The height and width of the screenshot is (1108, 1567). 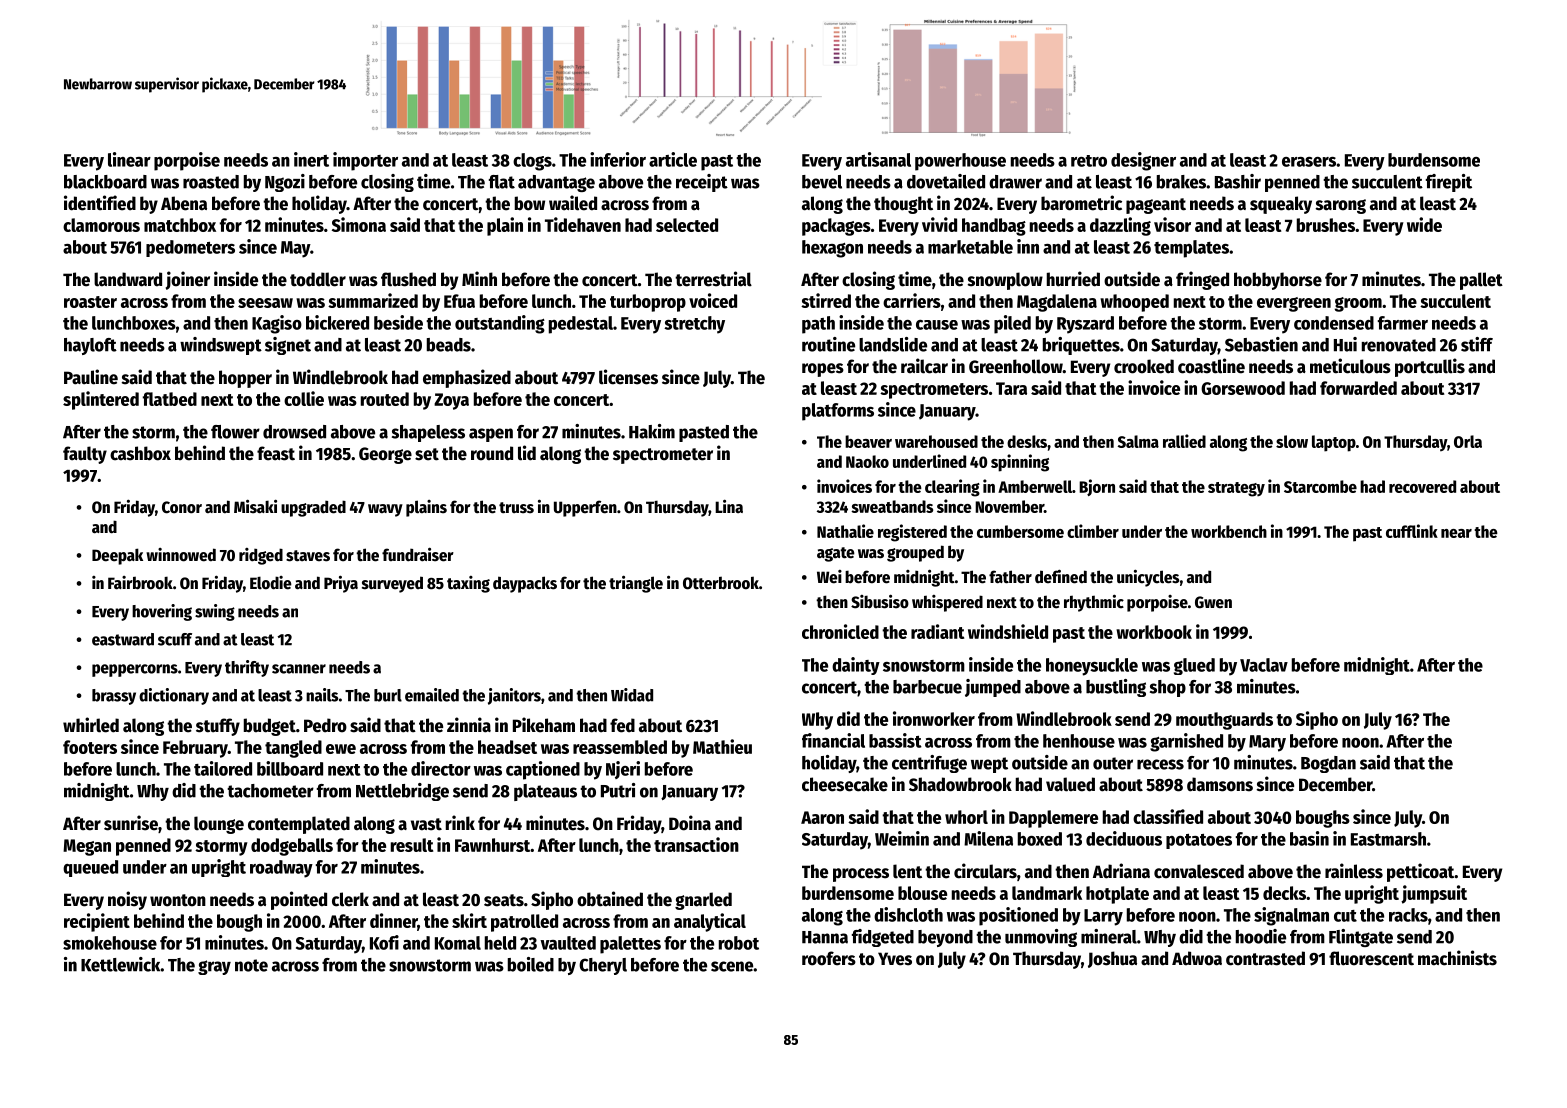 What do you see at coordinates (1097, 487) in the screenshot?
I see `Bjorn` at bounding box center [1097, 487].
